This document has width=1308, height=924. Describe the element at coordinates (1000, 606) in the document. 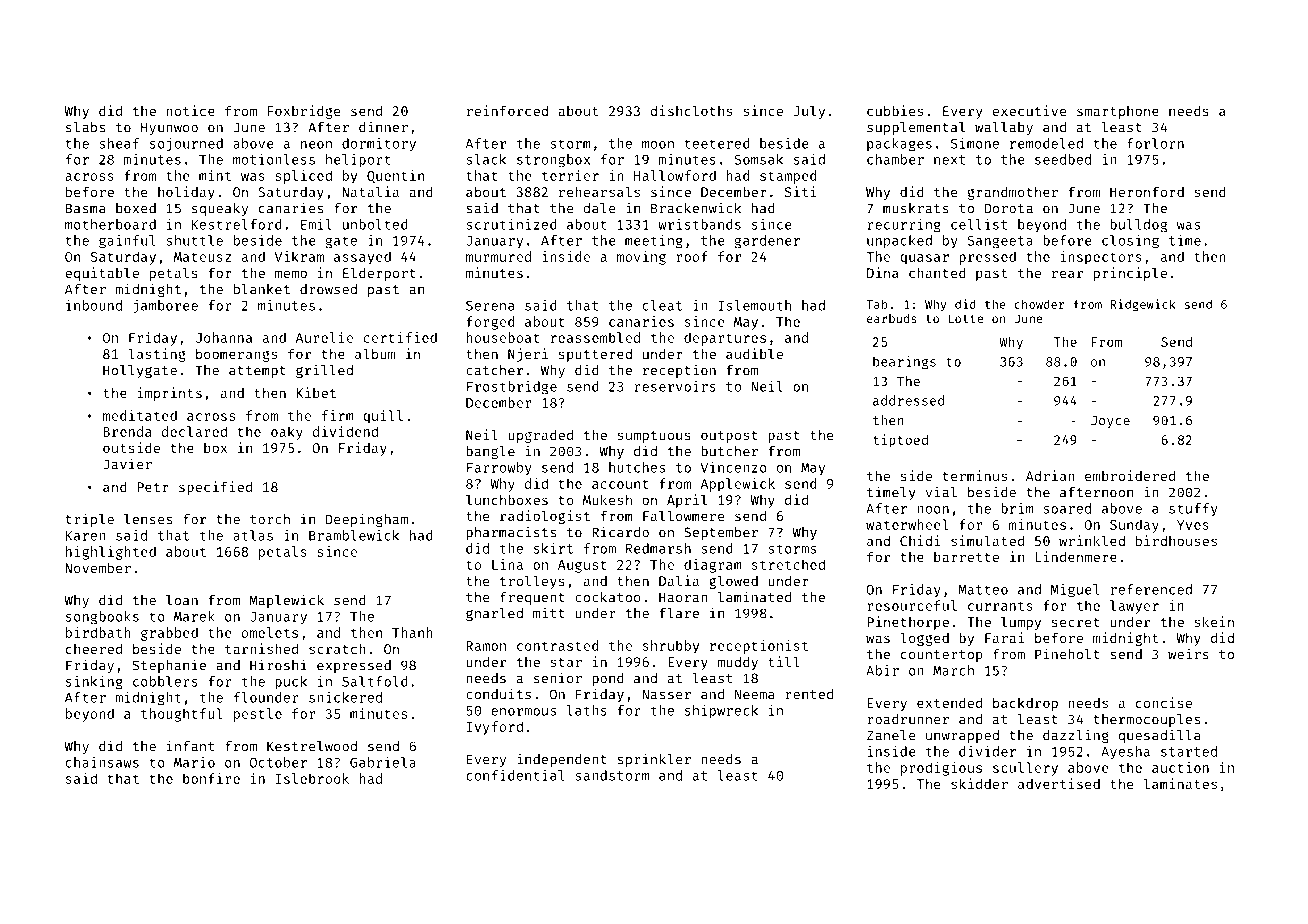

I see `currants` at that location.
